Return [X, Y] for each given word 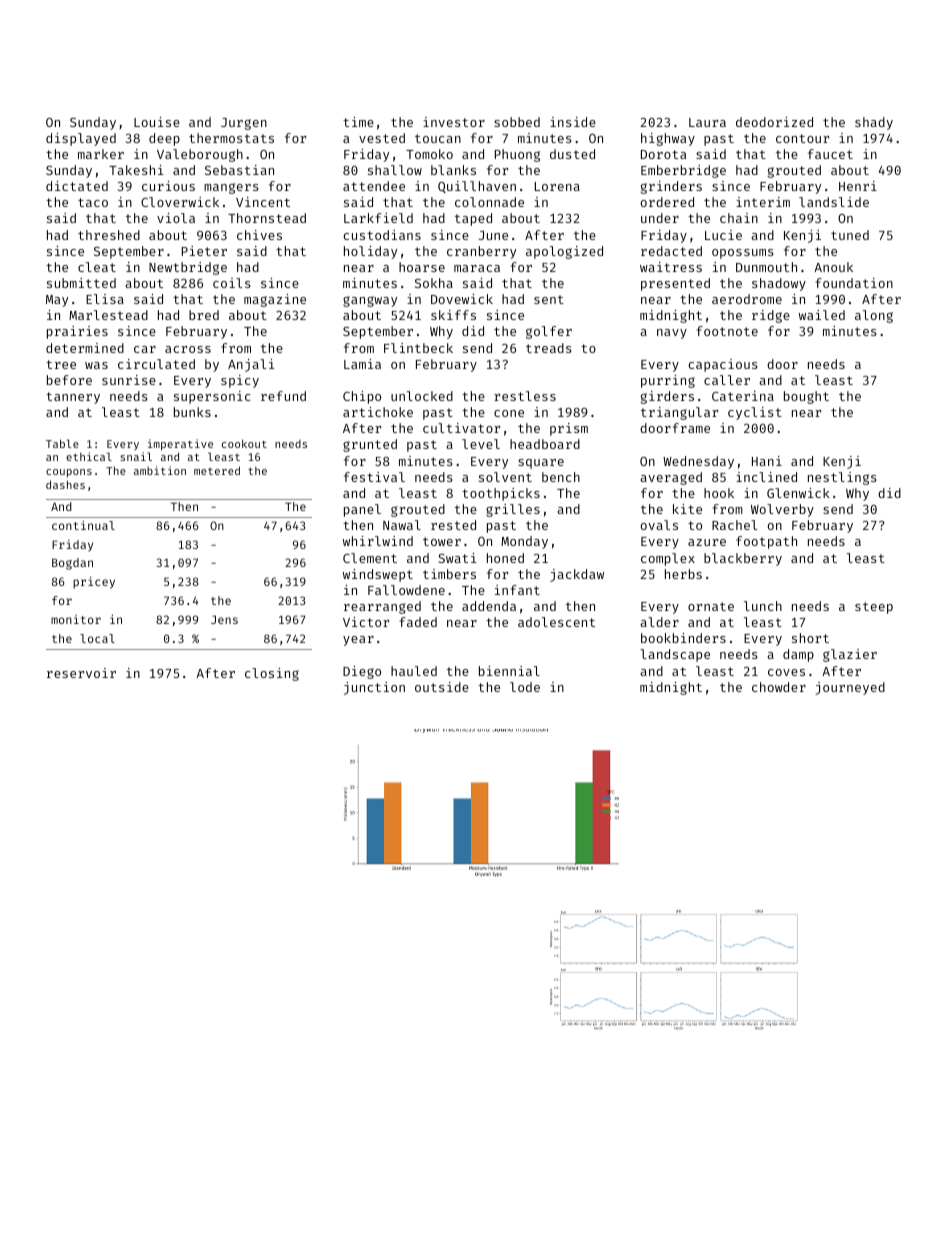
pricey [94, 583]
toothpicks [501, 494]
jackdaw [577, 575]
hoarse [422, 267]
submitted [81, 283]
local [97, 638]
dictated [77, 186]
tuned [850, 235]
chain [739, 218]
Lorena [557, 186]
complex [668, 559]
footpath [766, 542]
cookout [244, 443]
